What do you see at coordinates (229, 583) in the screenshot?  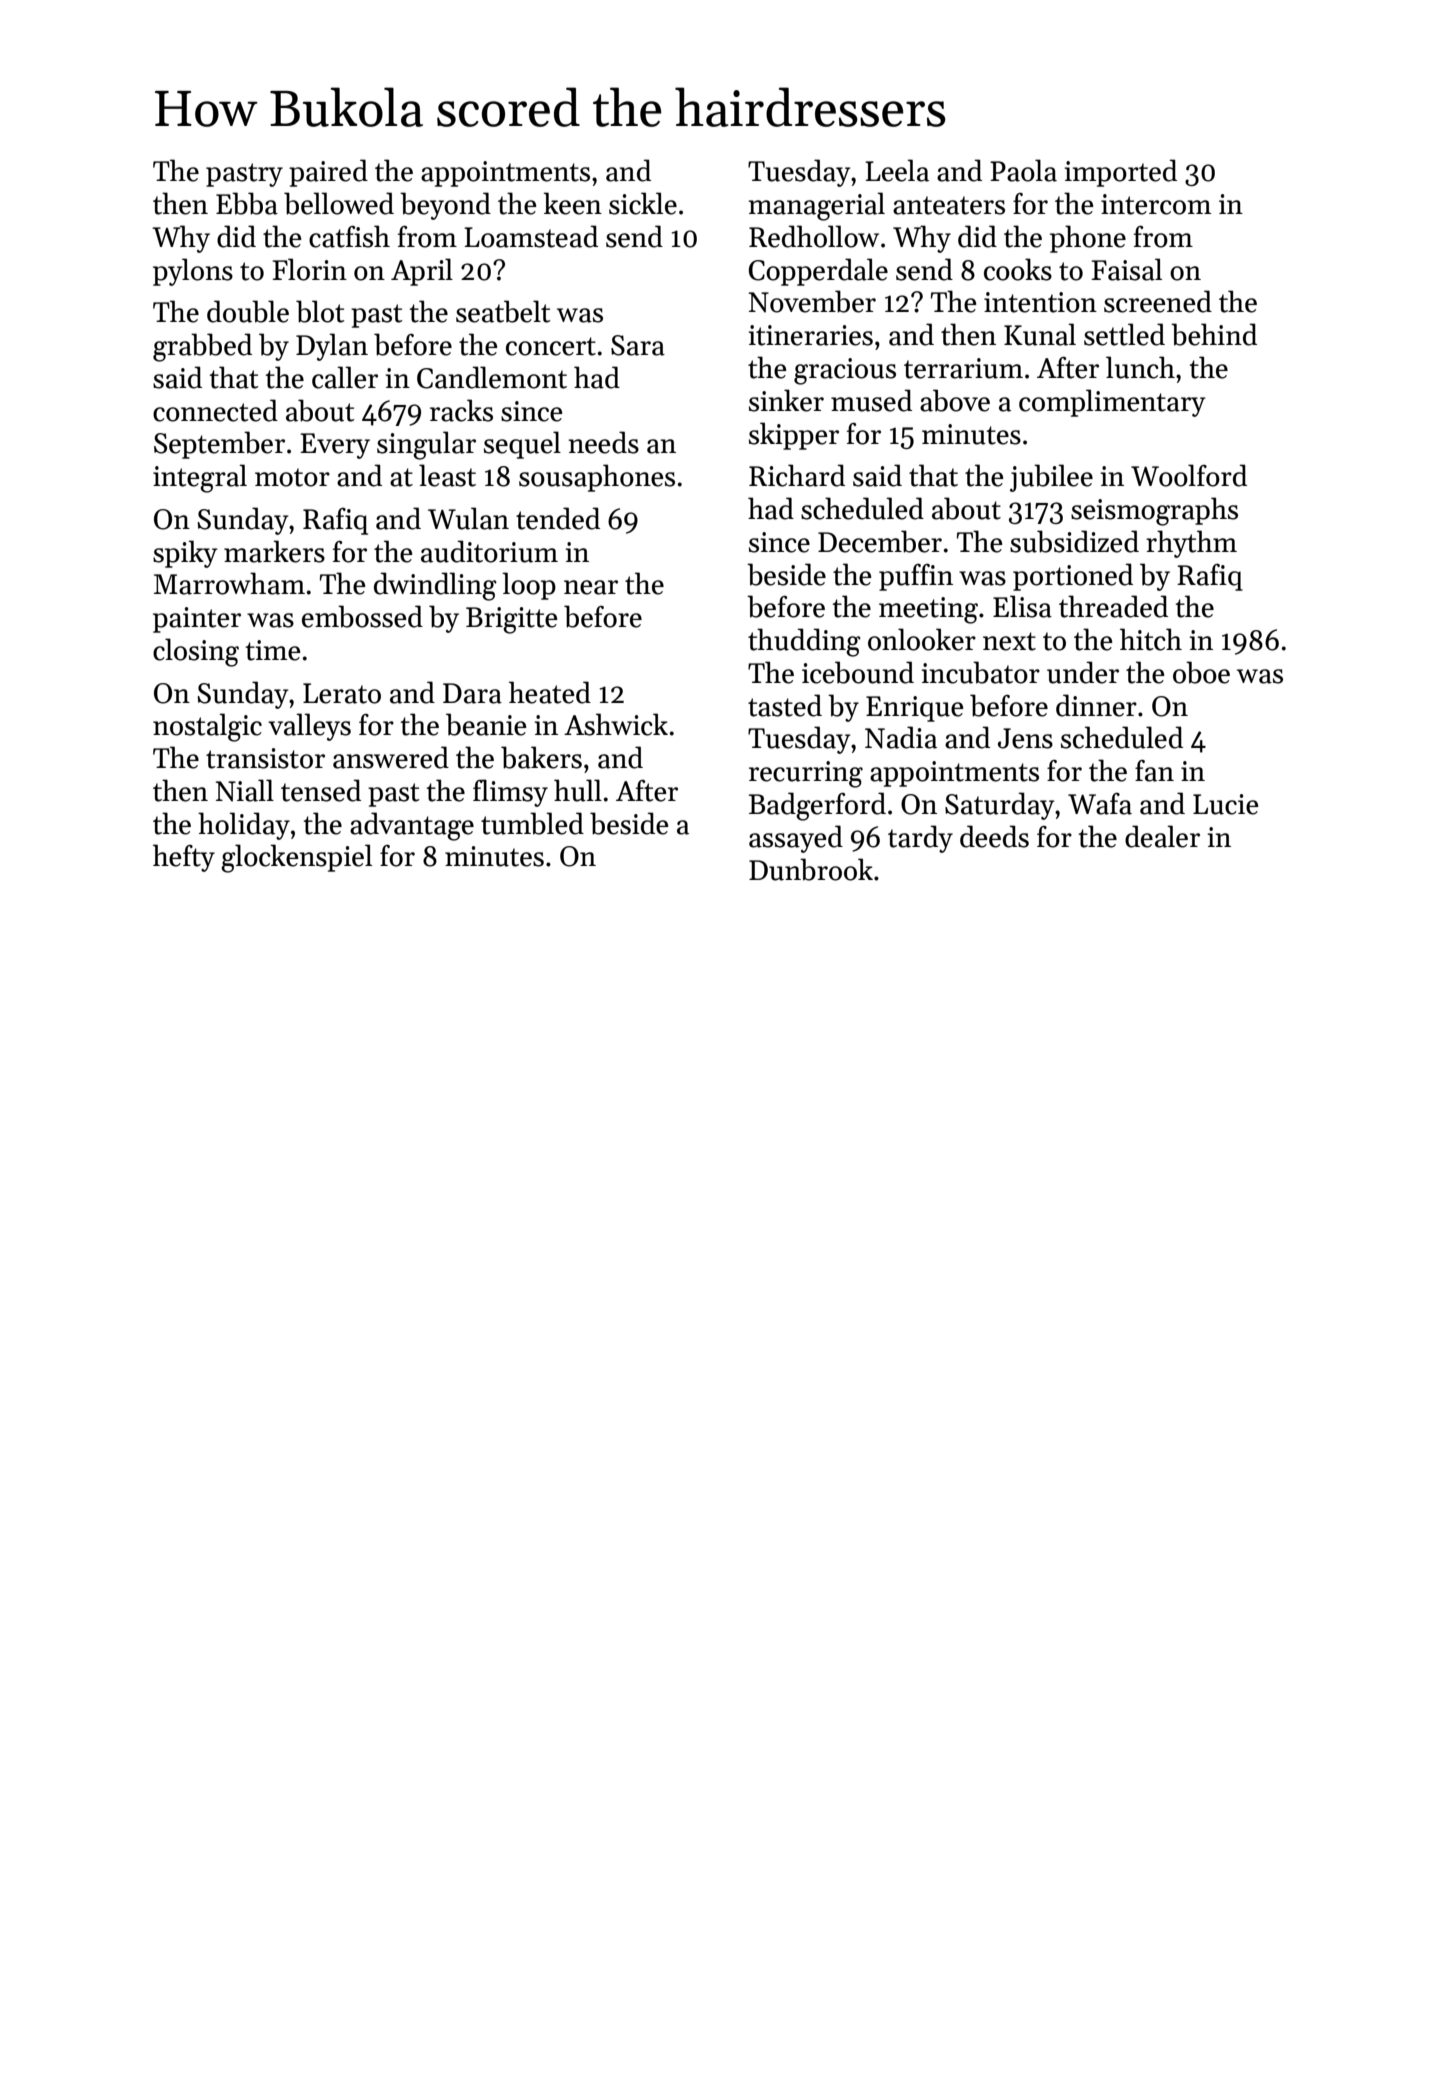 I see `Marrowham` at bounding box center [229, 583].
